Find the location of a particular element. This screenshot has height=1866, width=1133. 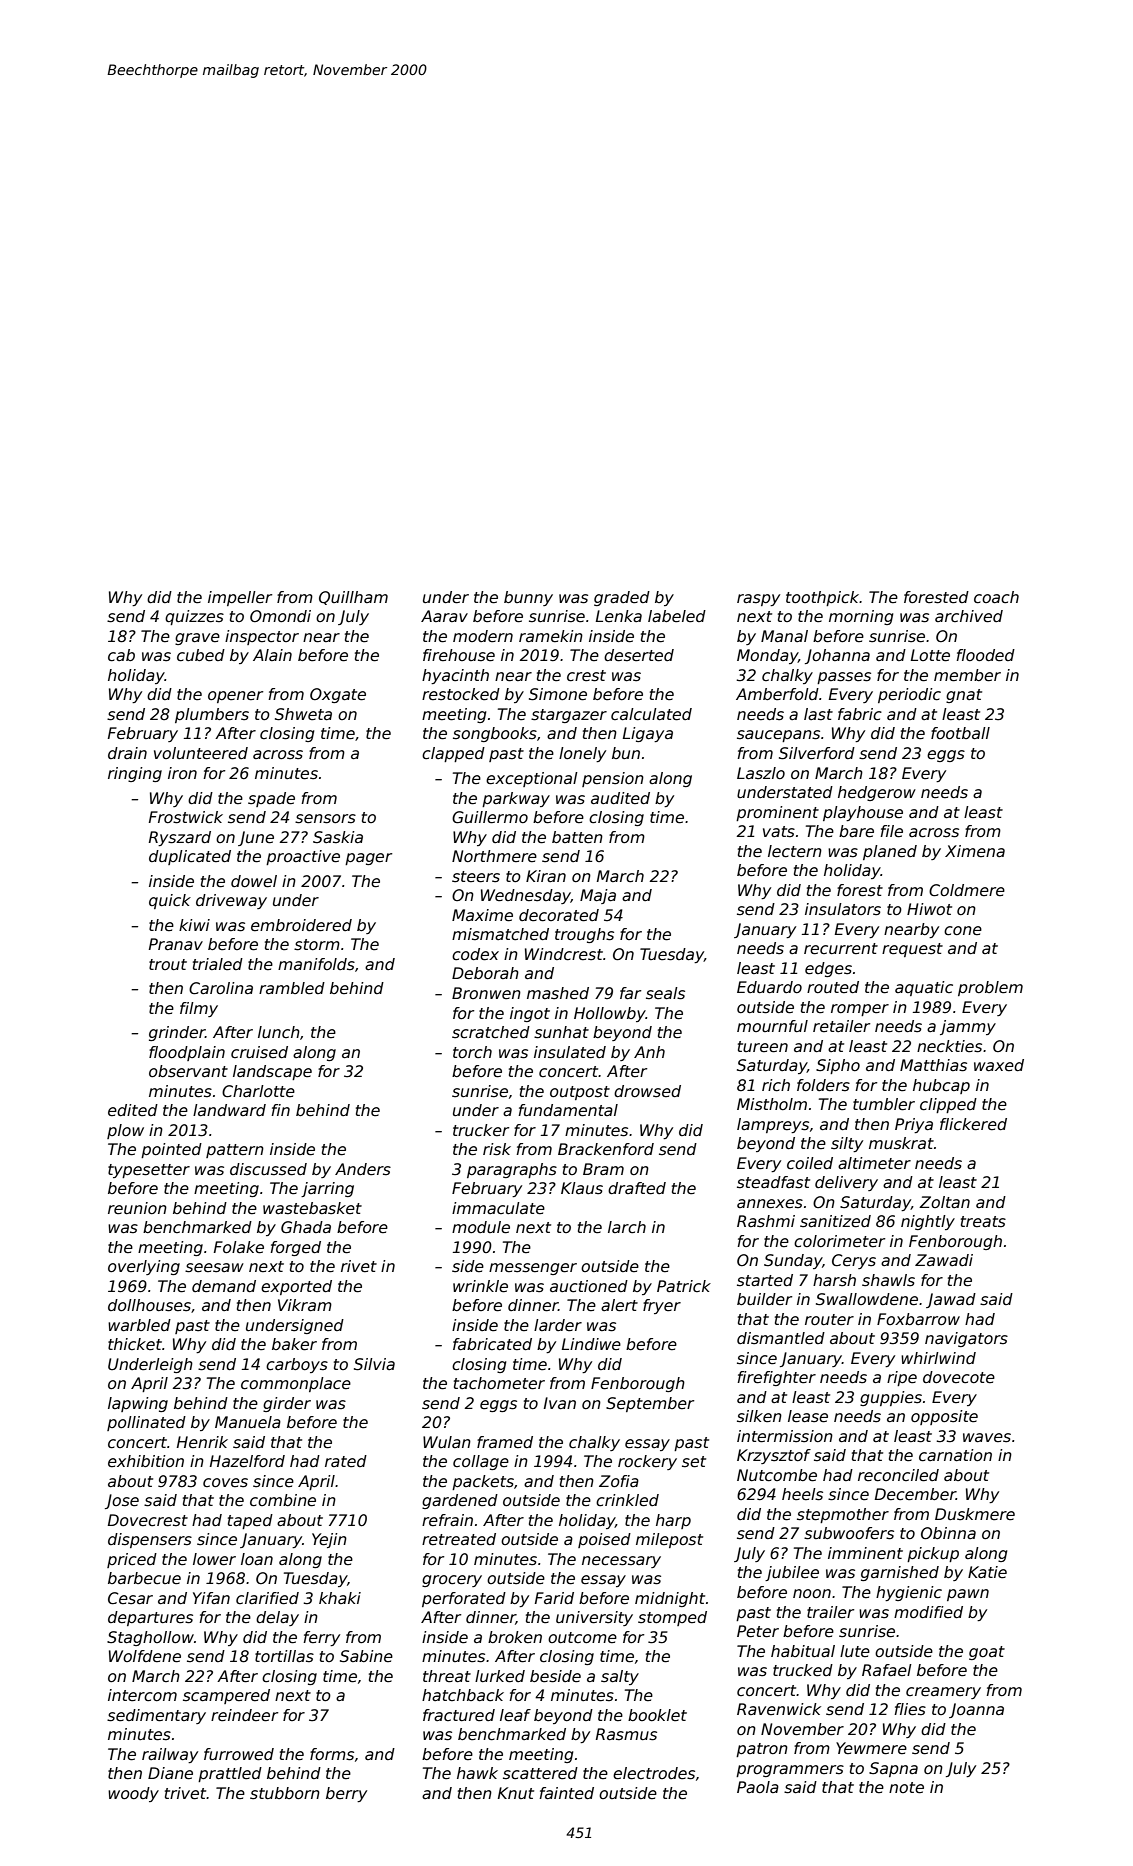

overlying is located at coordinates (144, 1267).
